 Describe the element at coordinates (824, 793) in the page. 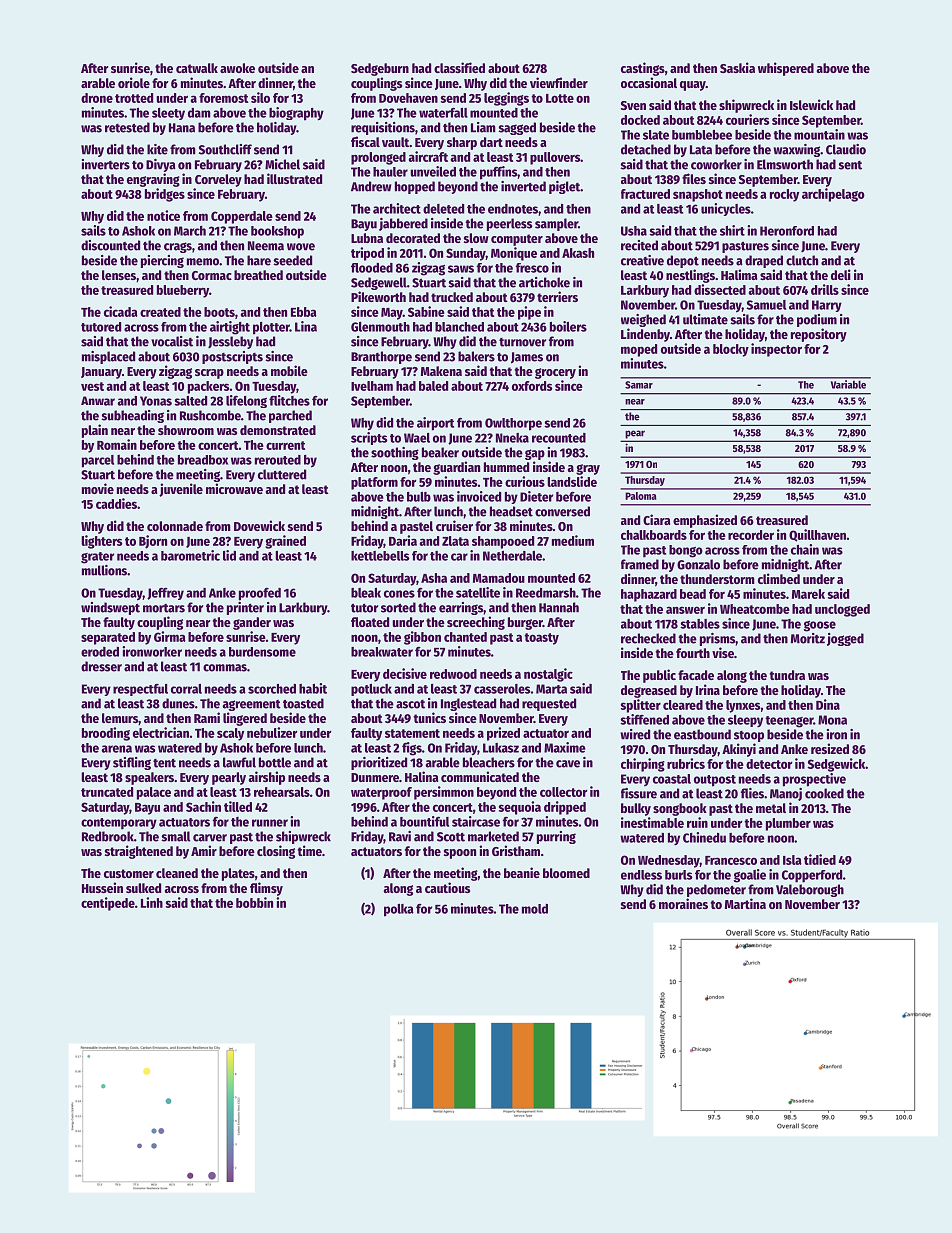

I see `cooked` at that location.
